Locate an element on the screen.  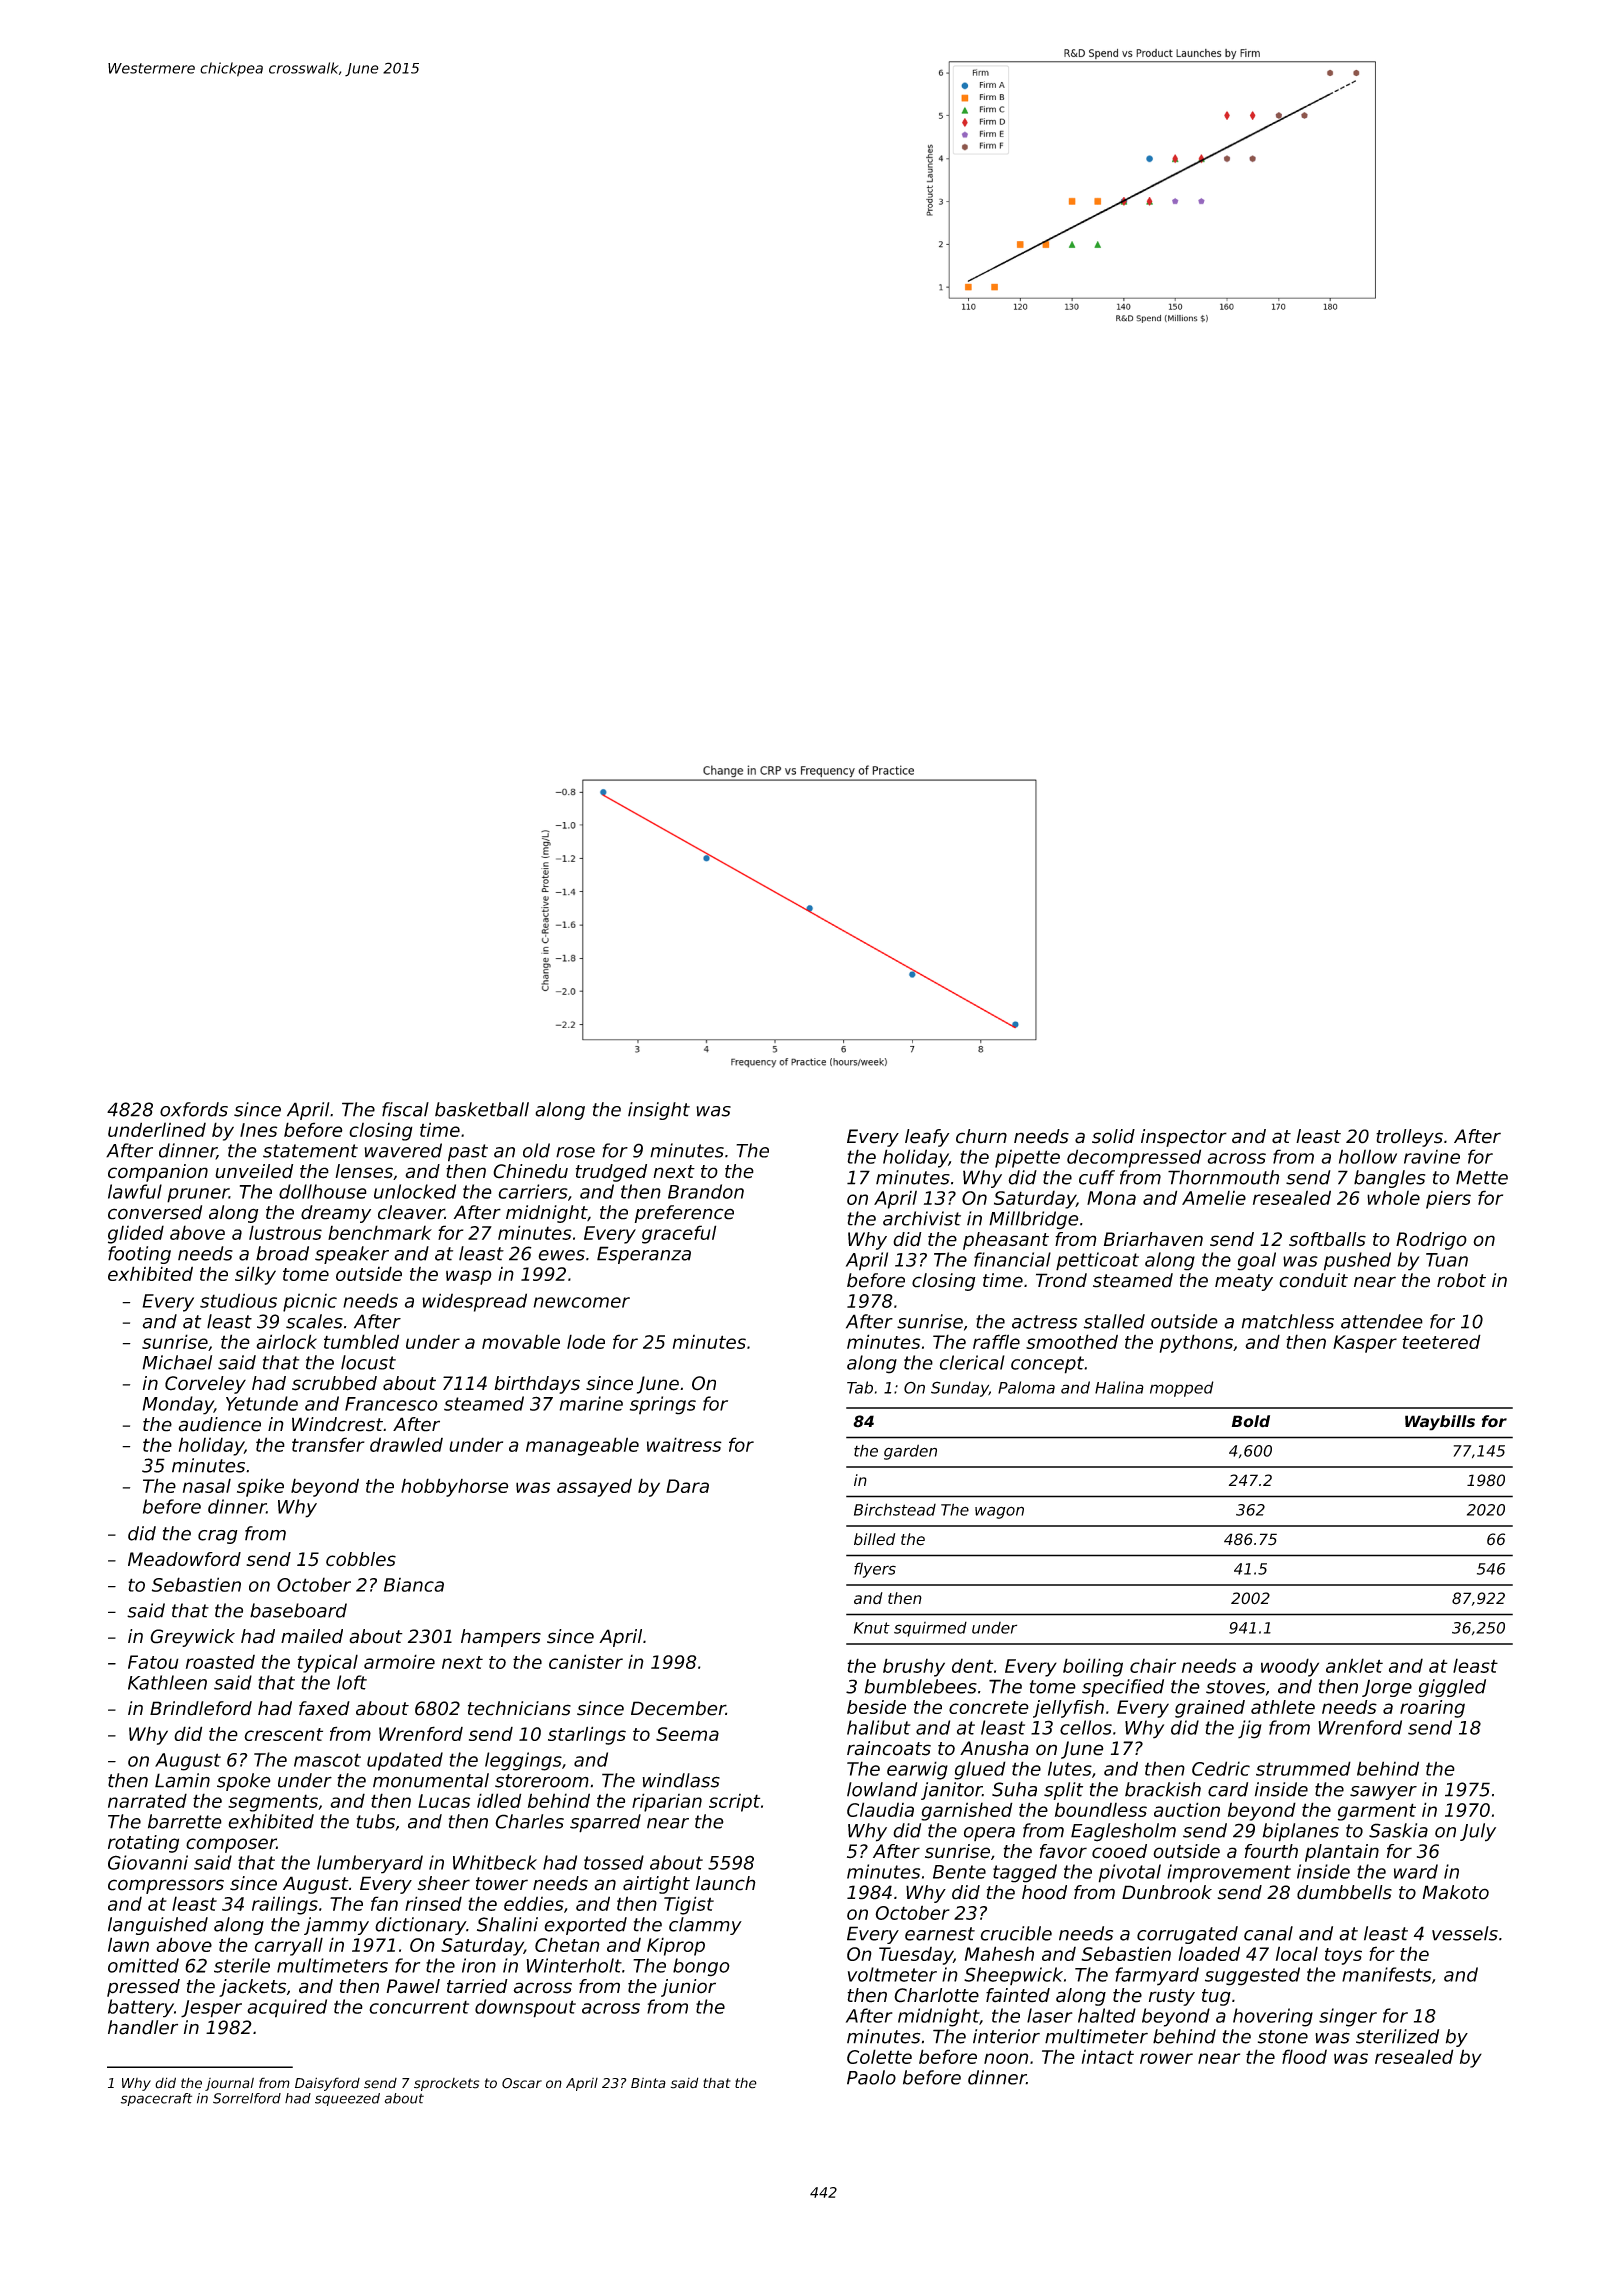
woody is located at coordinates (1290, 1667).
